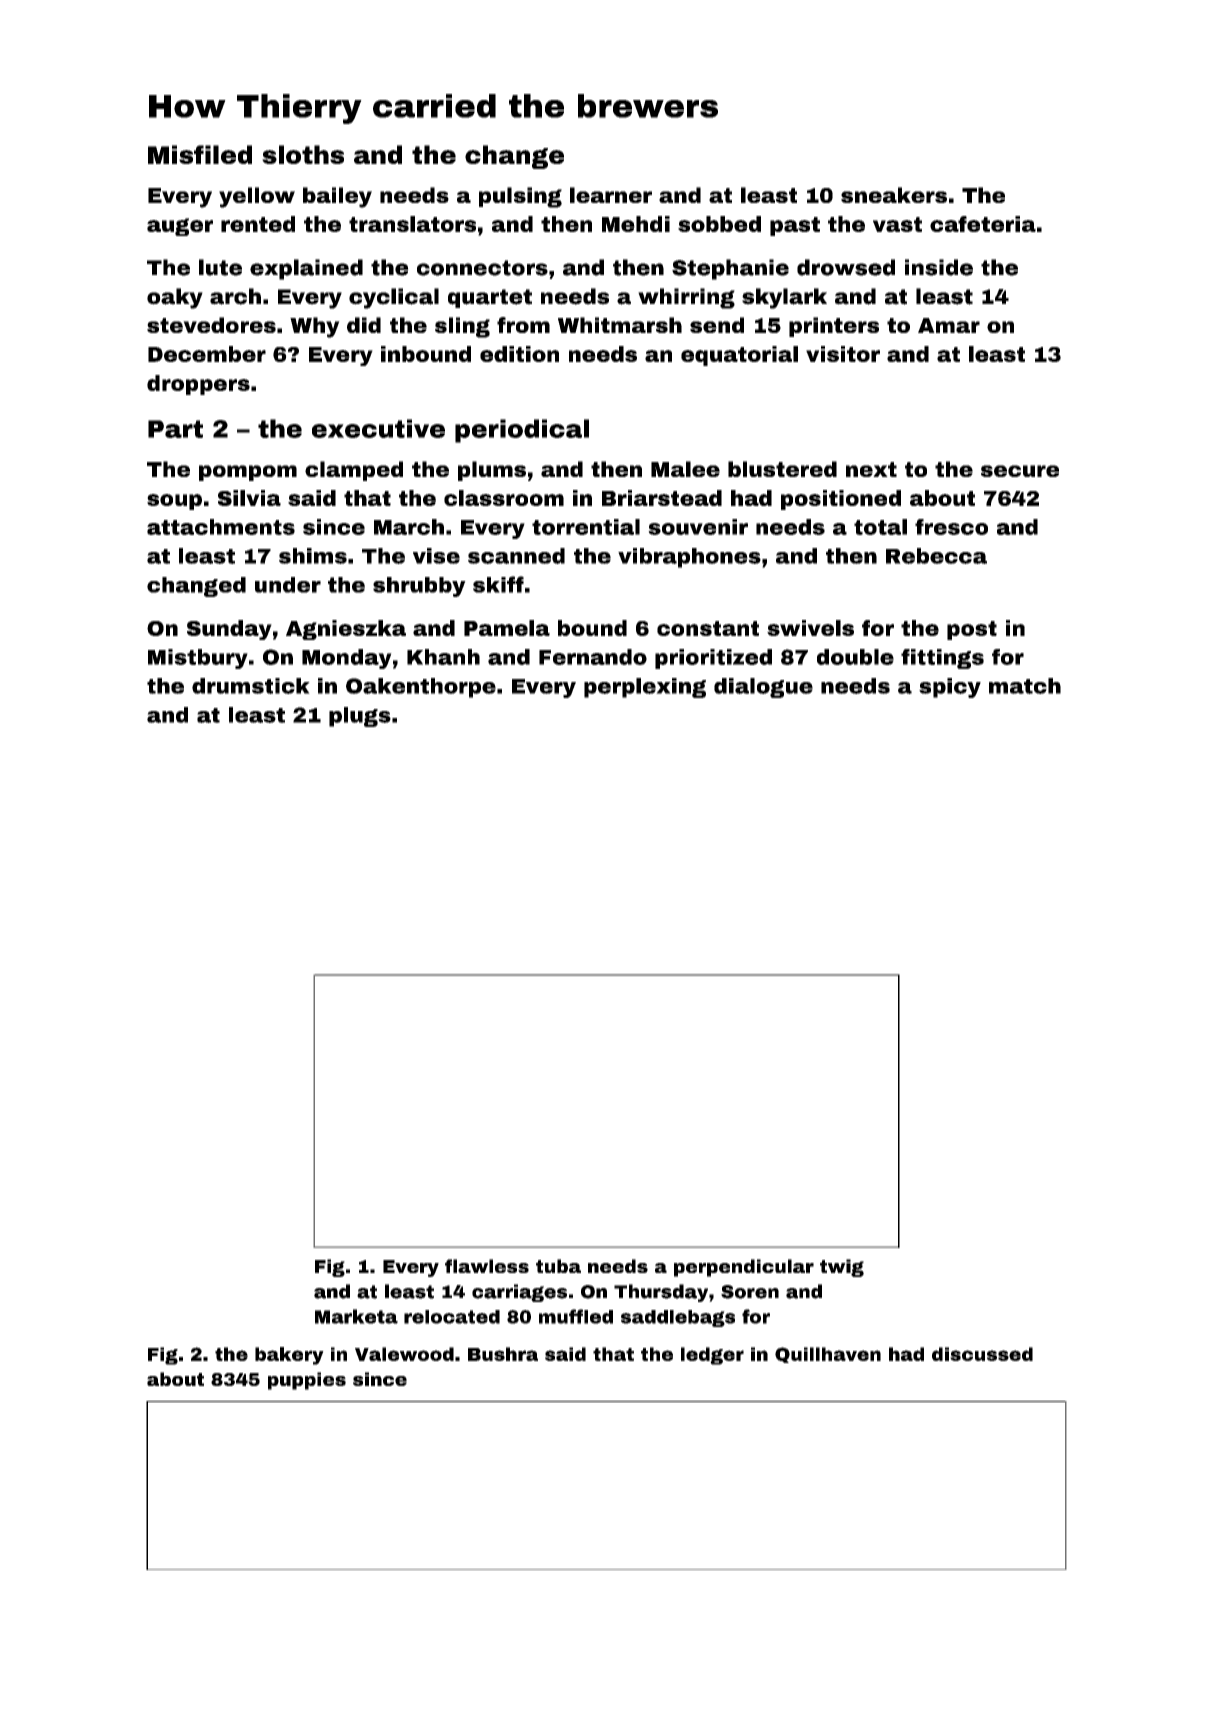  What do you see at coordinates (708, 628) in the screenshot?
I see `constant` at bounding box center [708, 628].
